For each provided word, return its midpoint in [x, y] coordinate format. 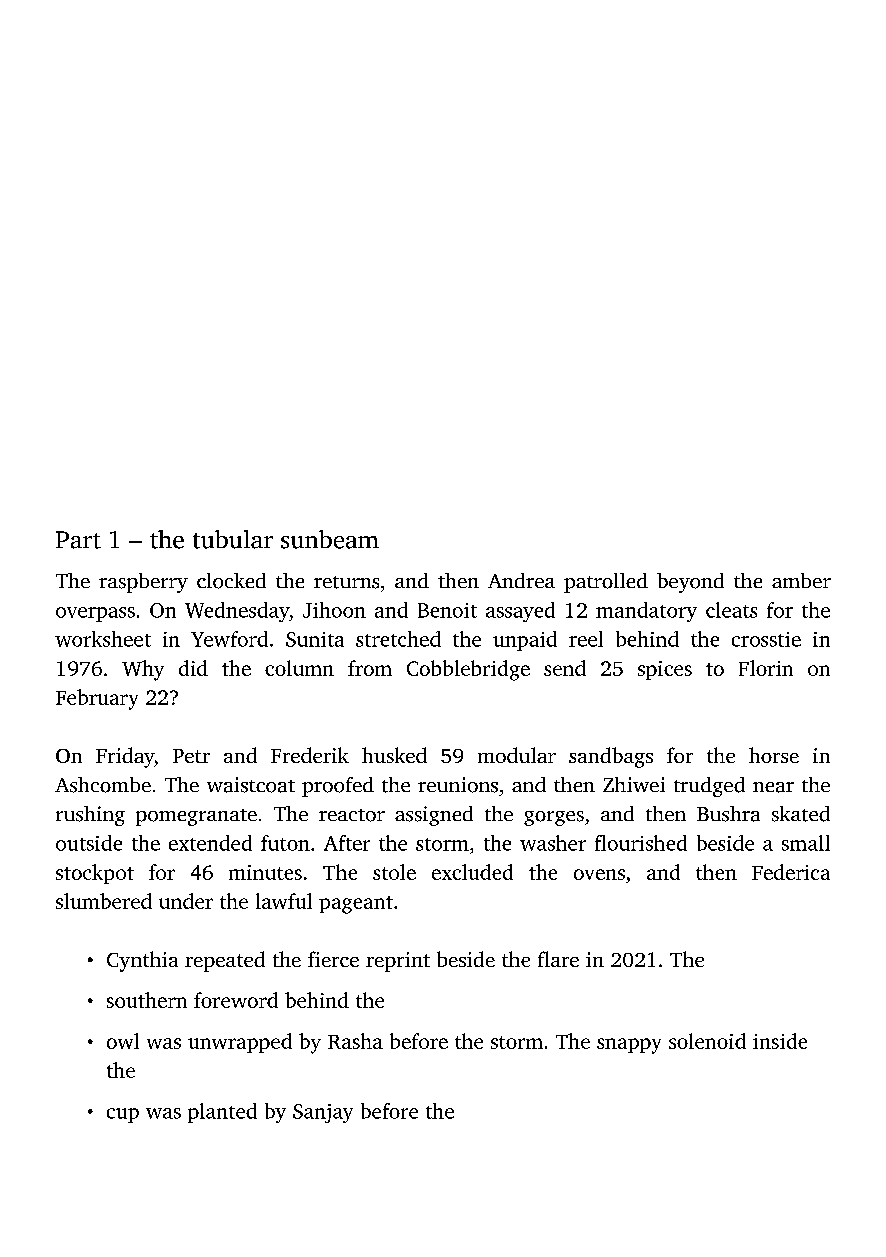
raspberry [143, 583]
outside [89, 843]
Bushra [728, 814]
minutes [265, 872]
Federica [791, 872]
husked [394, 755]
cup [123, 1115]
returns [346, 582]
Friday [125, 757]
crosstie [766, 639]
